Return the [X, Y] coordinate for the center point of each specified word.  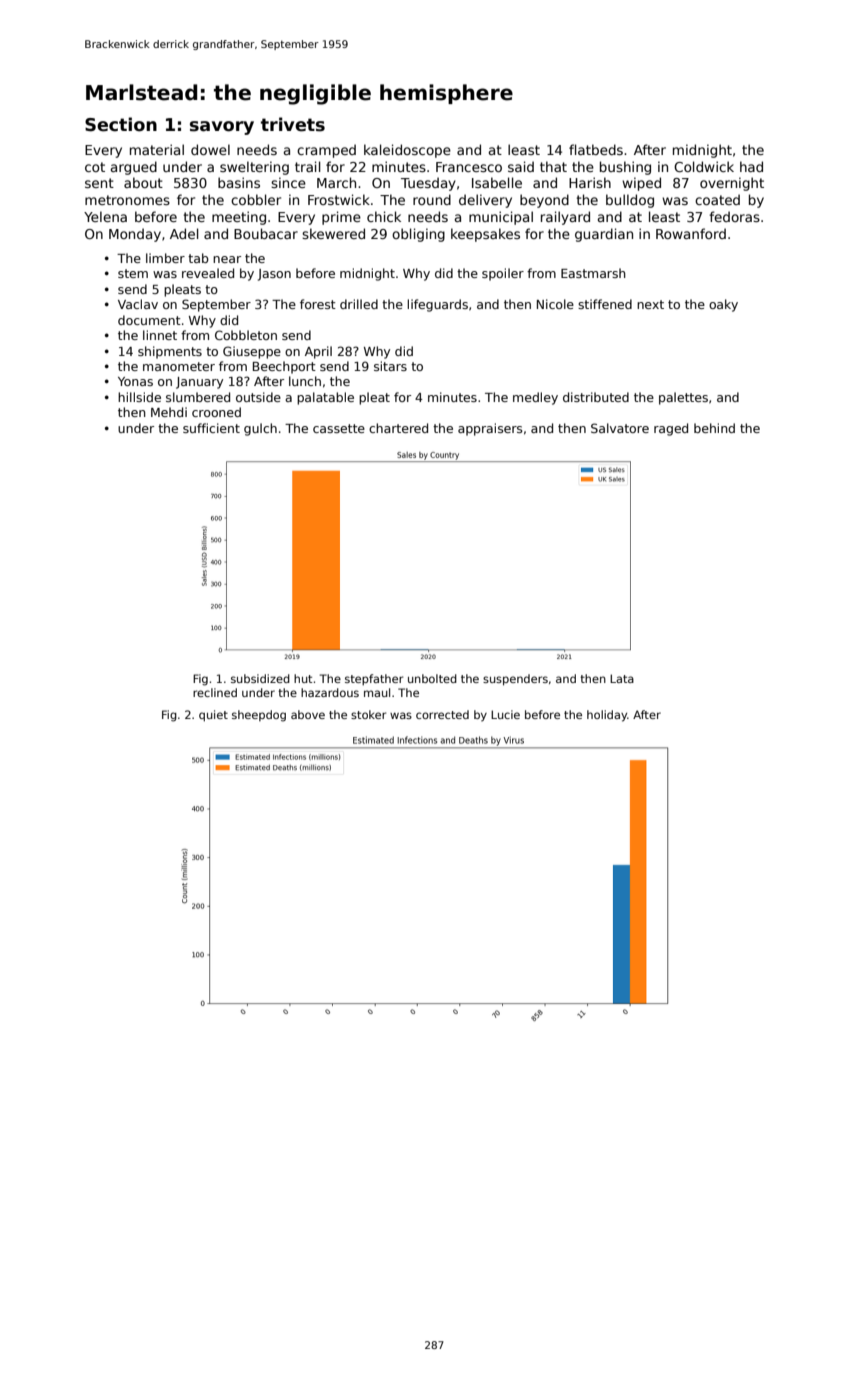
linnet [160, 335]
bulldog [630, 201]
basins [239, 182]
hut [303, 678]
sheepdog [259, 716]
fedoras [734, 216]
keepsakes [485, 235]
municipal [501, 218]
